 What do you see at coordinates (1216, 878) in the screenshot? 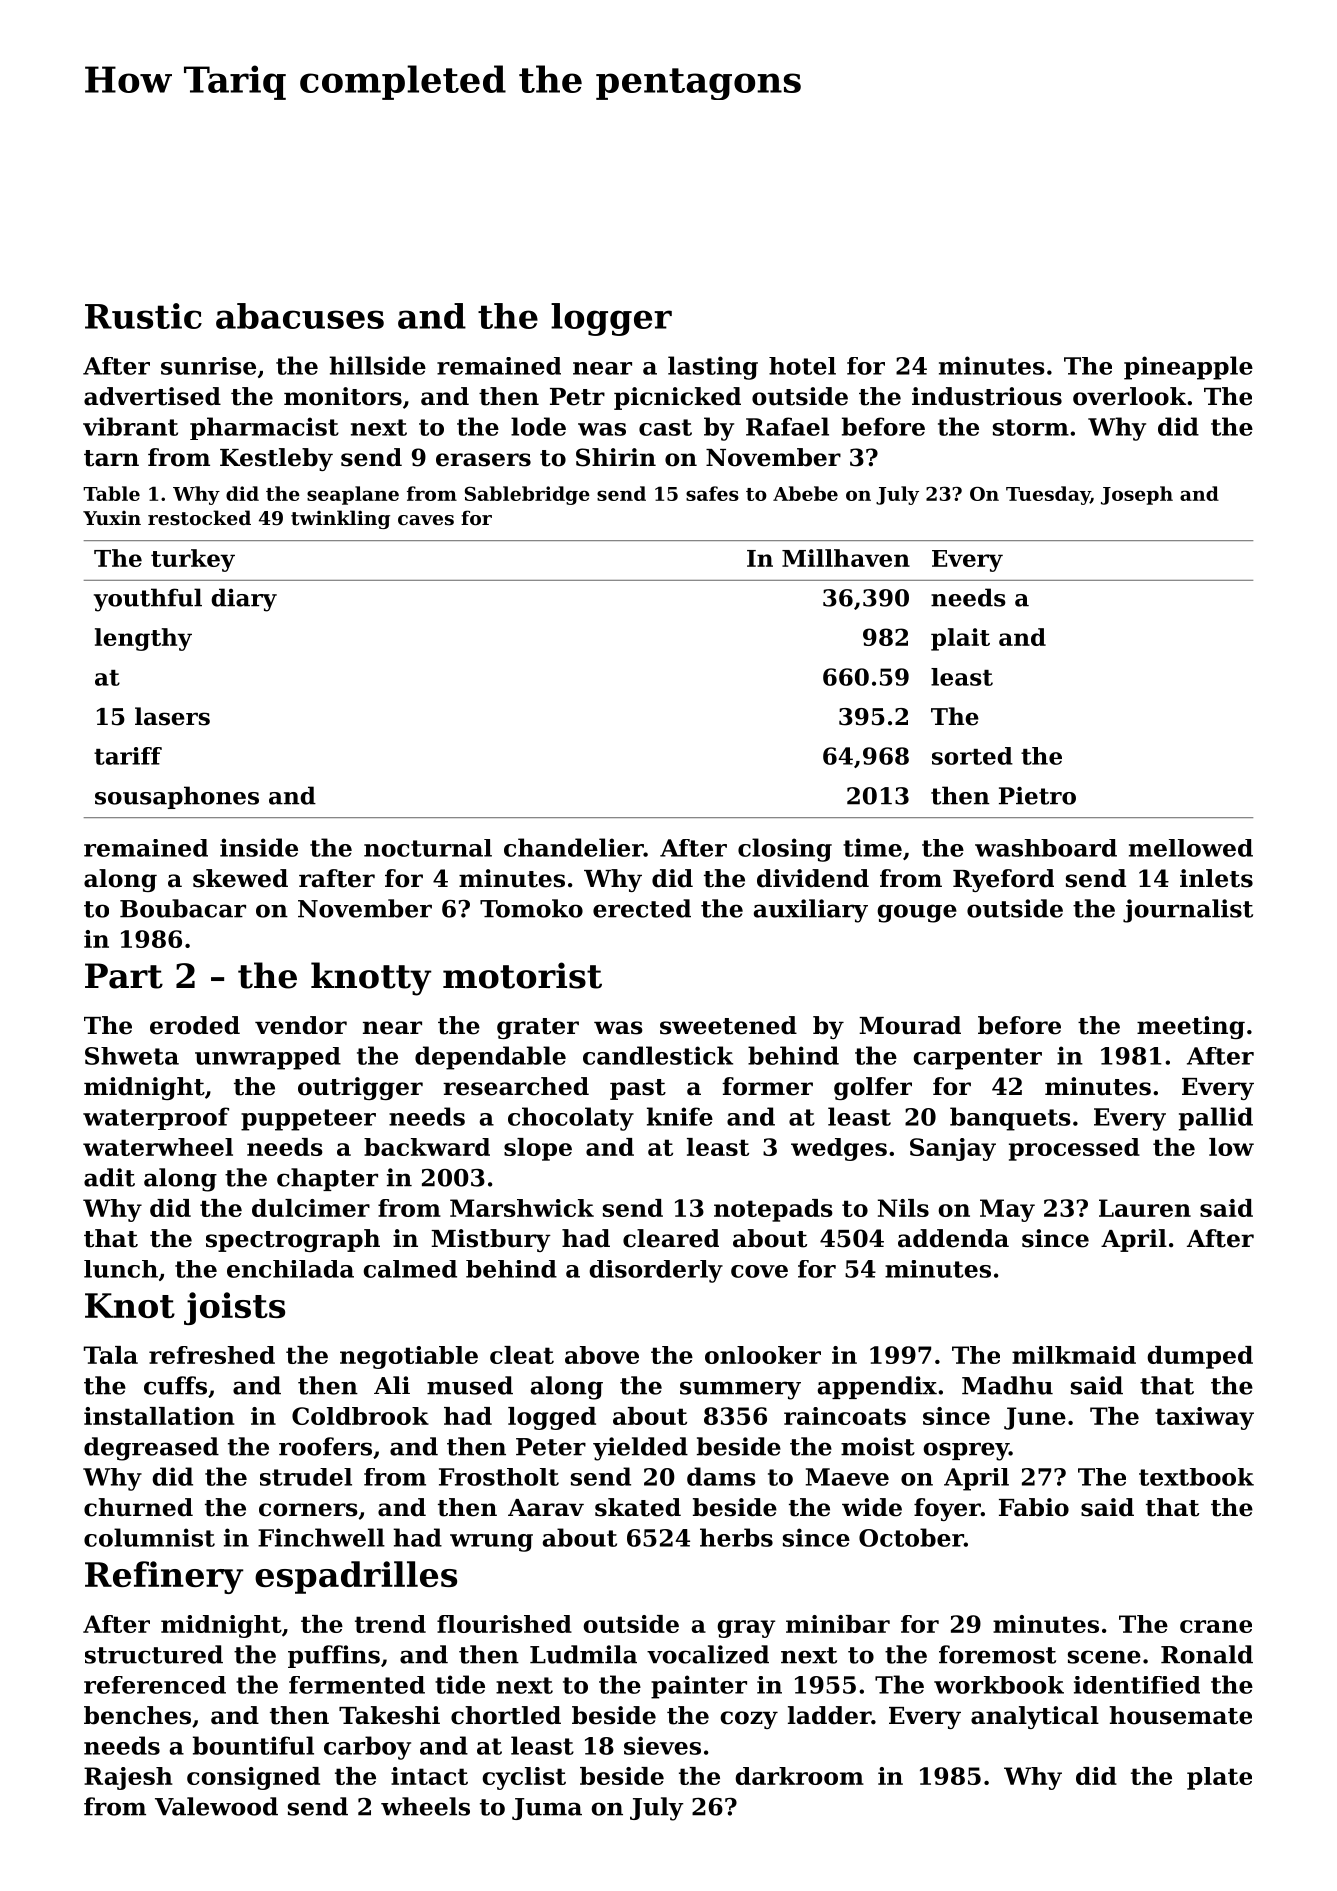
I see `inlets` at bounding box center [1216, 878].
